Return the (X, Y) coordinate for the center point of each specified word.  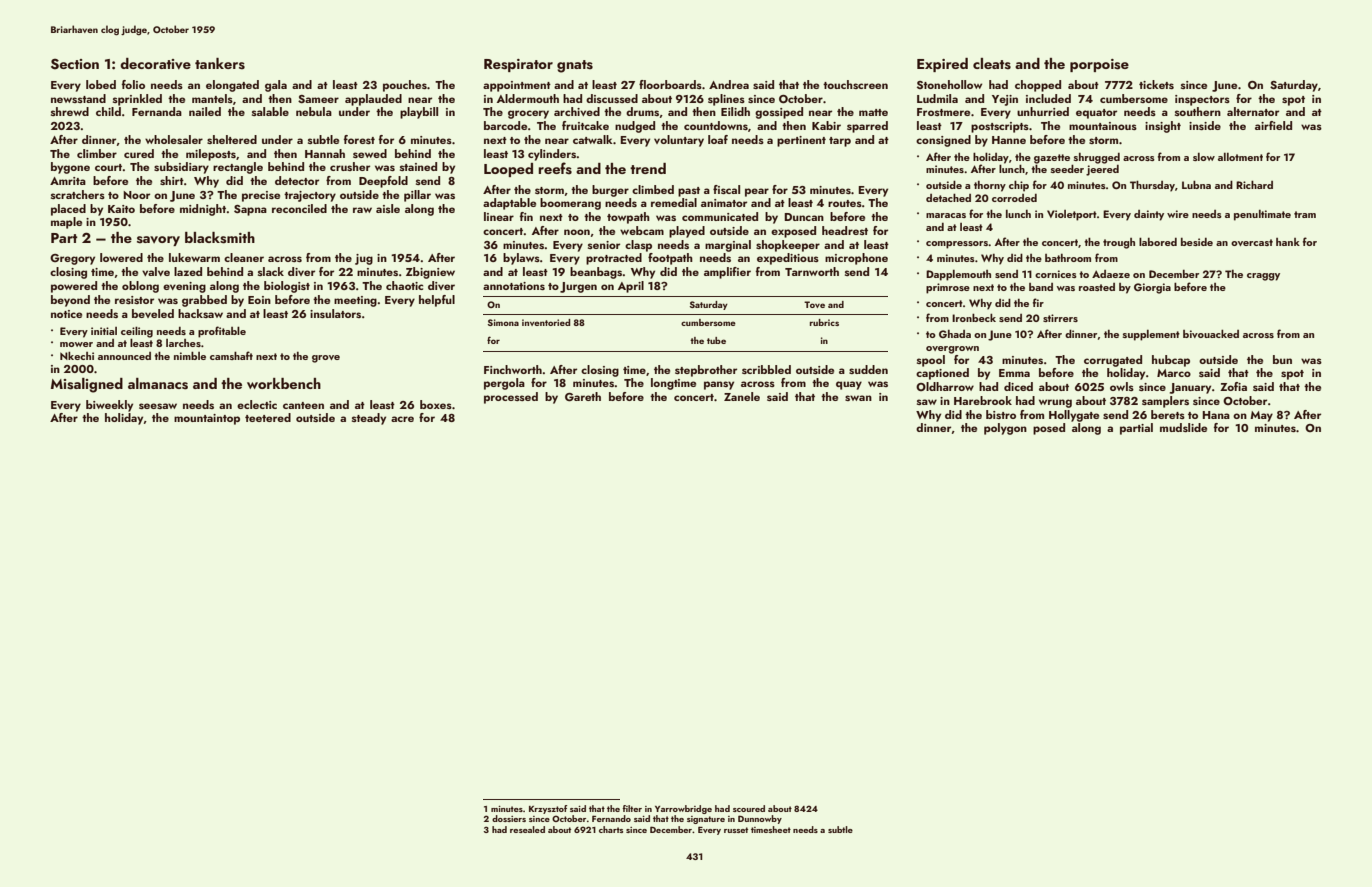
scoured (749, 808)
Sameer (318, 99)
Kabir (826, 125)
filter (632, 808)
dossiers (509, 818)
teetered (268, 417)
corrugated (1113, 361)
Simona (503, 322)
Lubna (1196, 184)
